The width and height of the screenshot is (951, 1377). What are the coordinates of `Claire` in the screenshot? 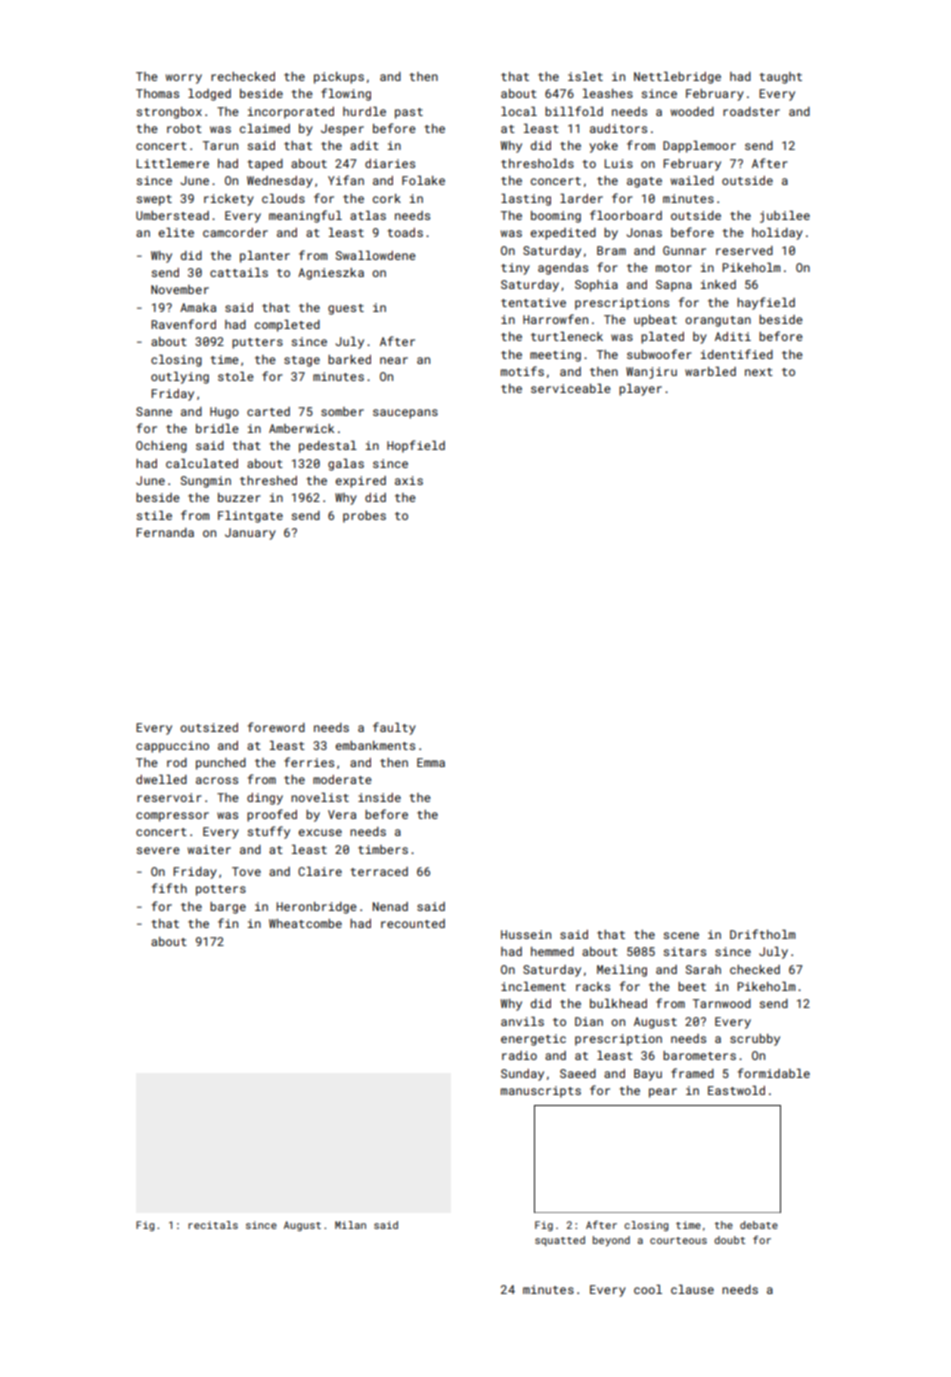 It's located at (320, 871).
